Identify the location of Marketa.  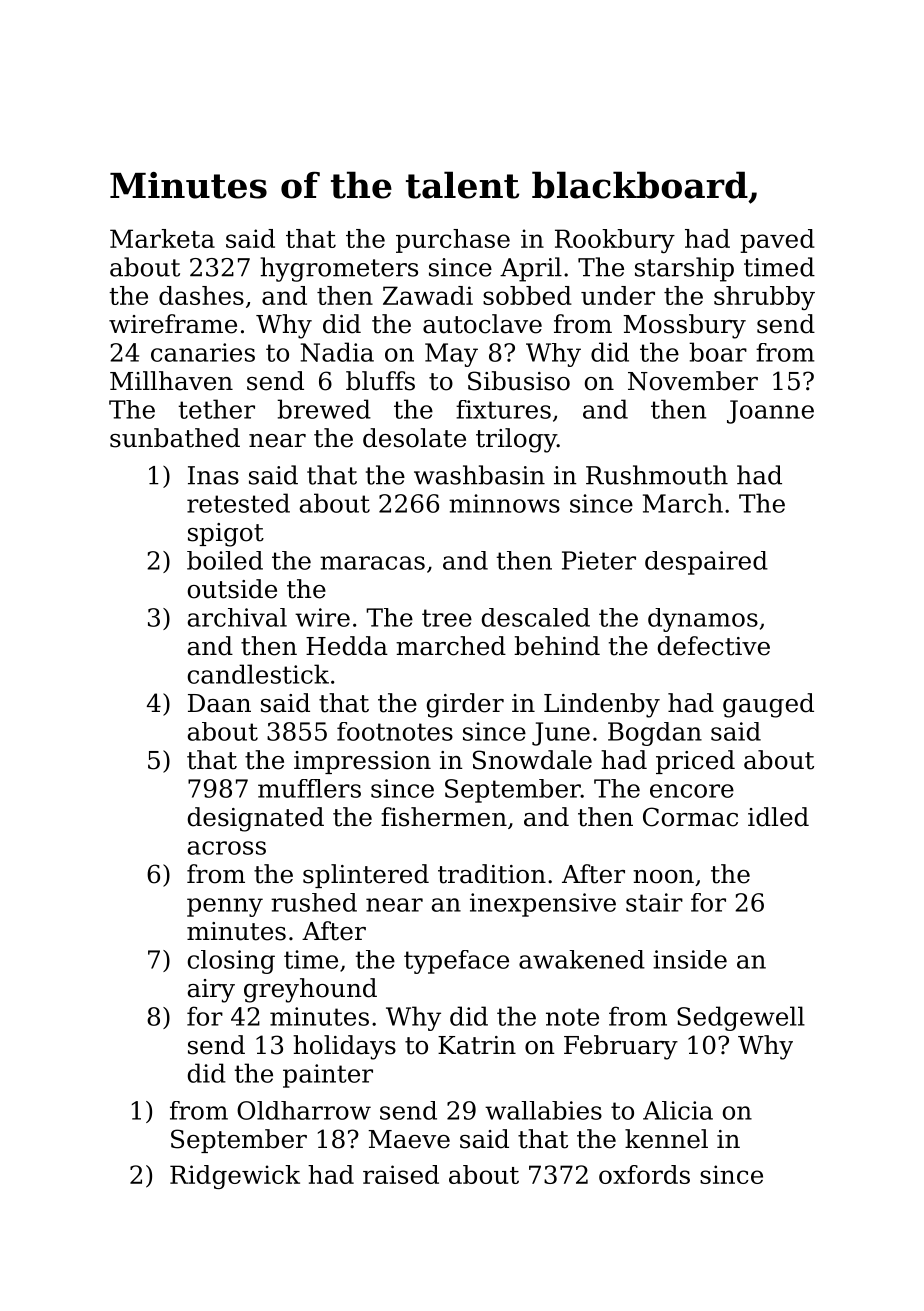
(162, 238).
